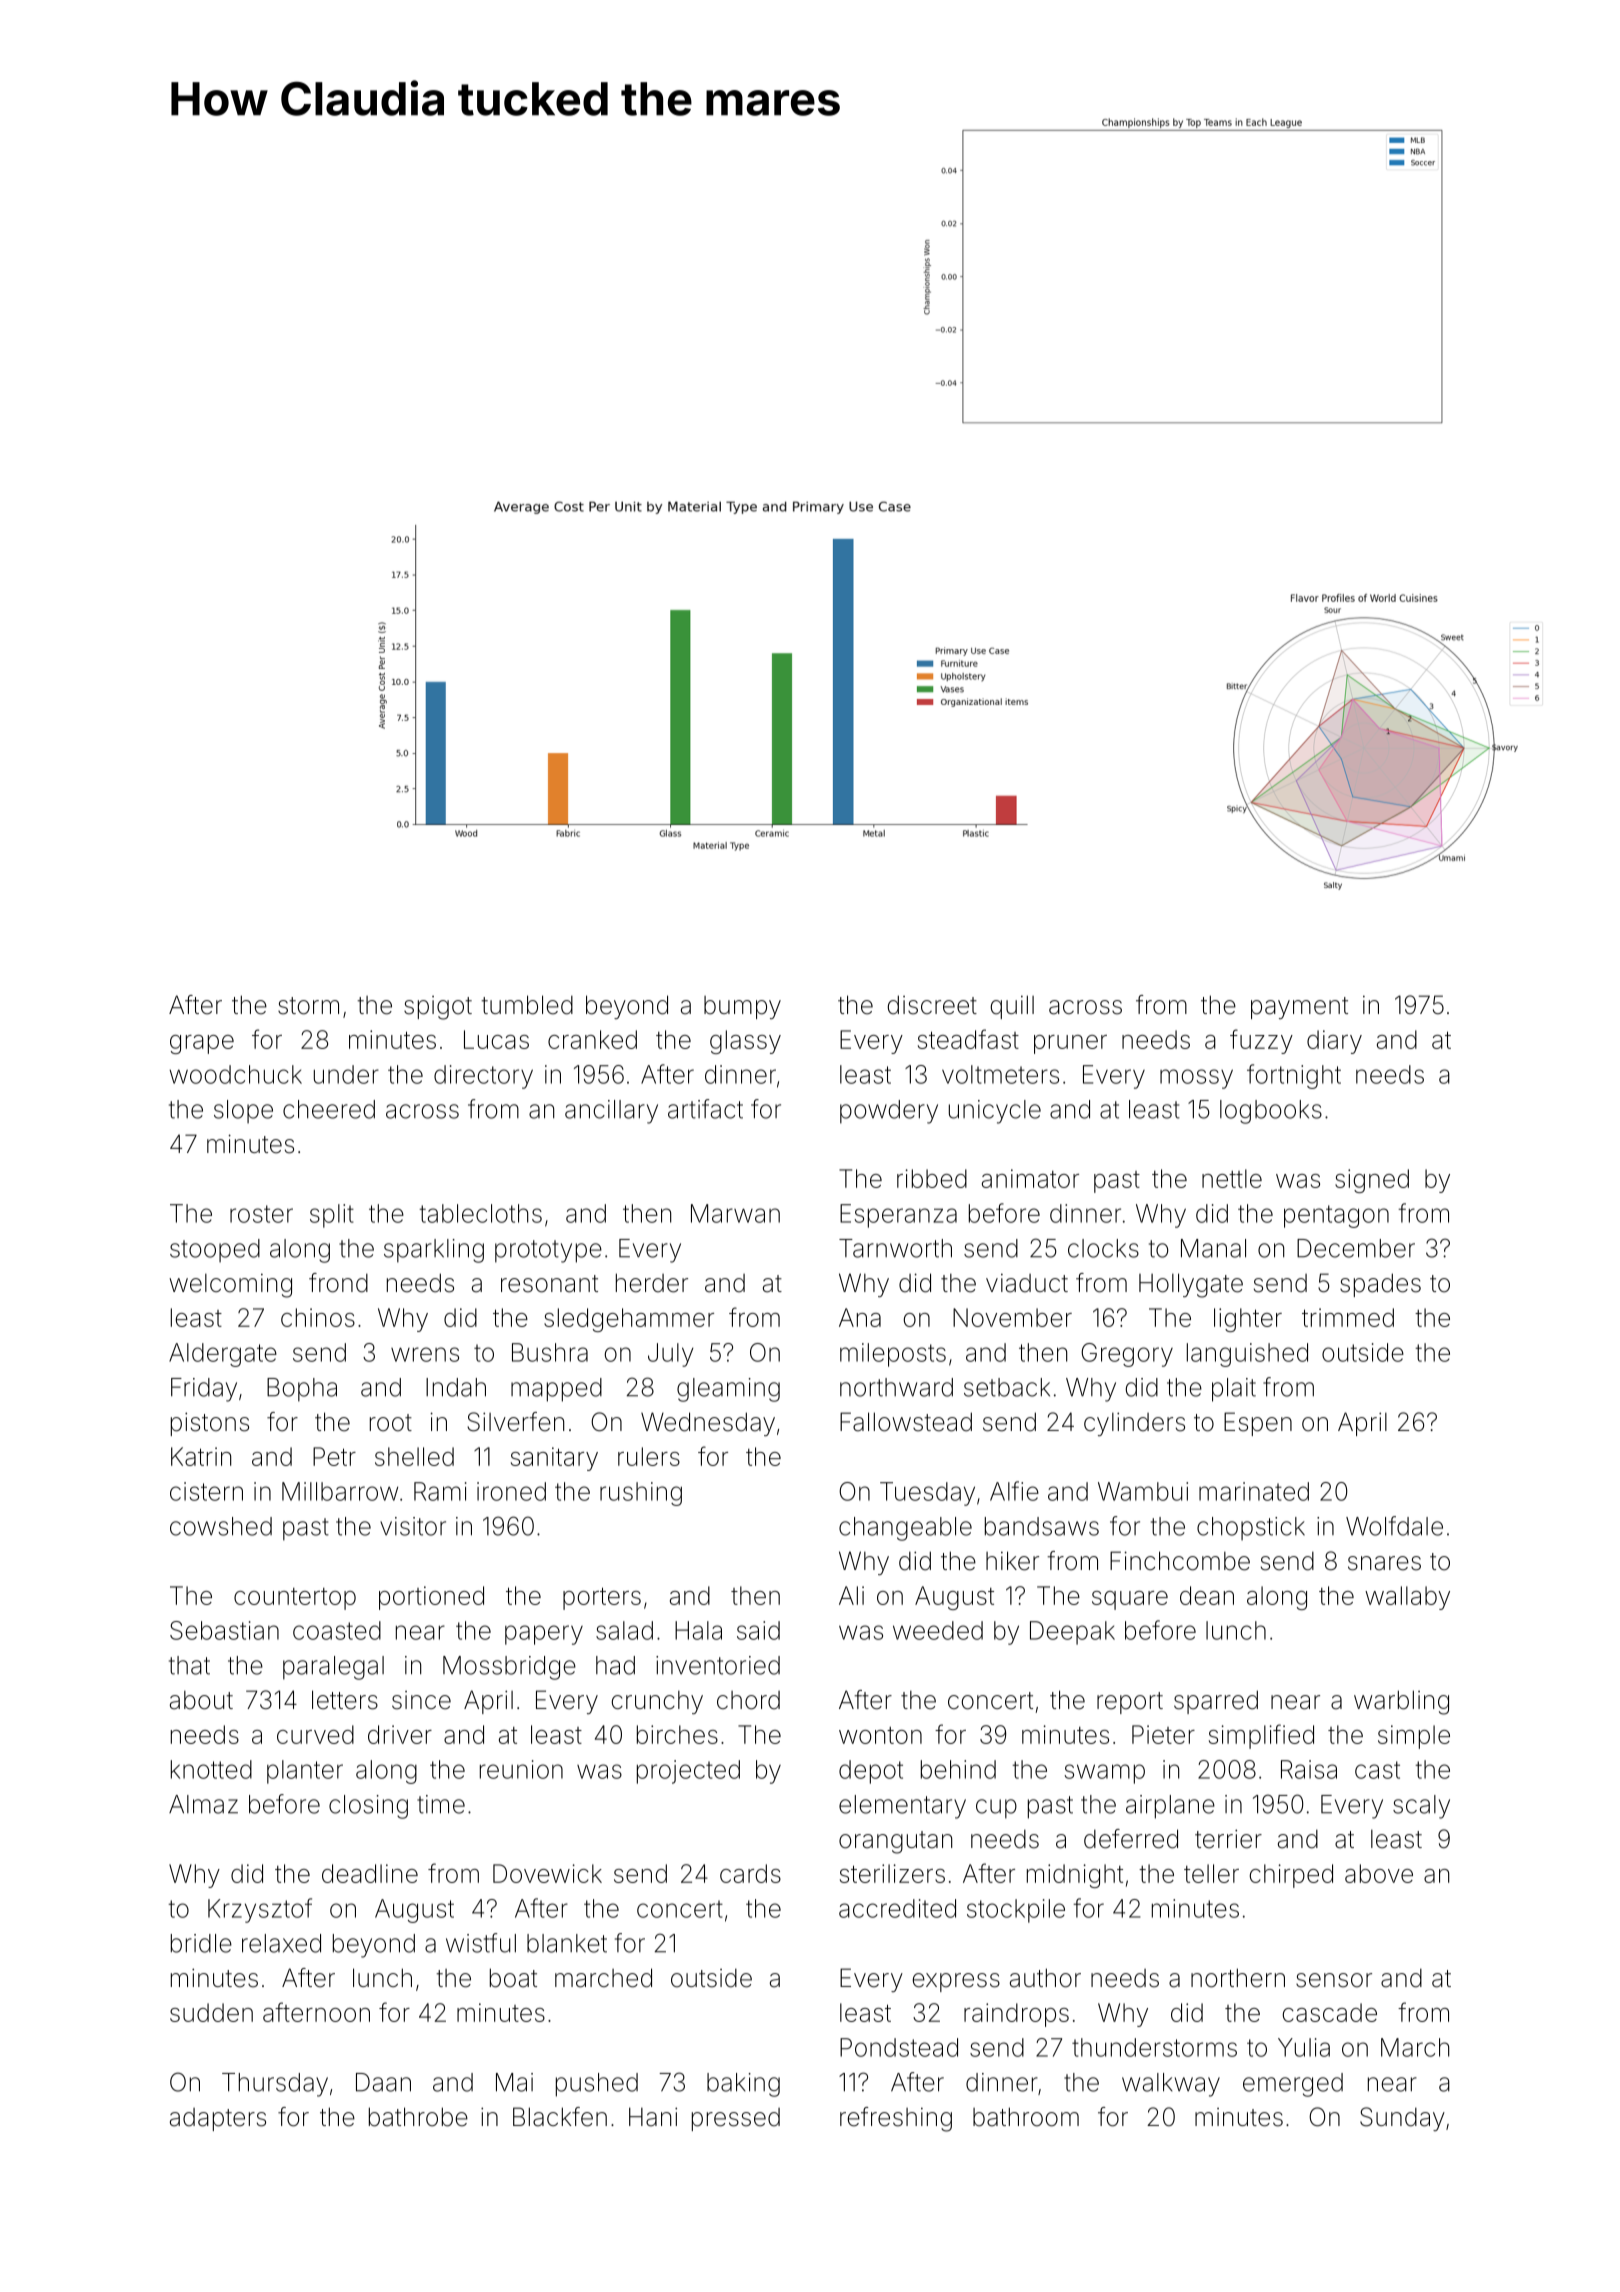 The height and width of the document is (2292, 1620). What do you see at coordinates (210, 1424) in the document?
I see `pistons` at bounding box center [210, 1424].
